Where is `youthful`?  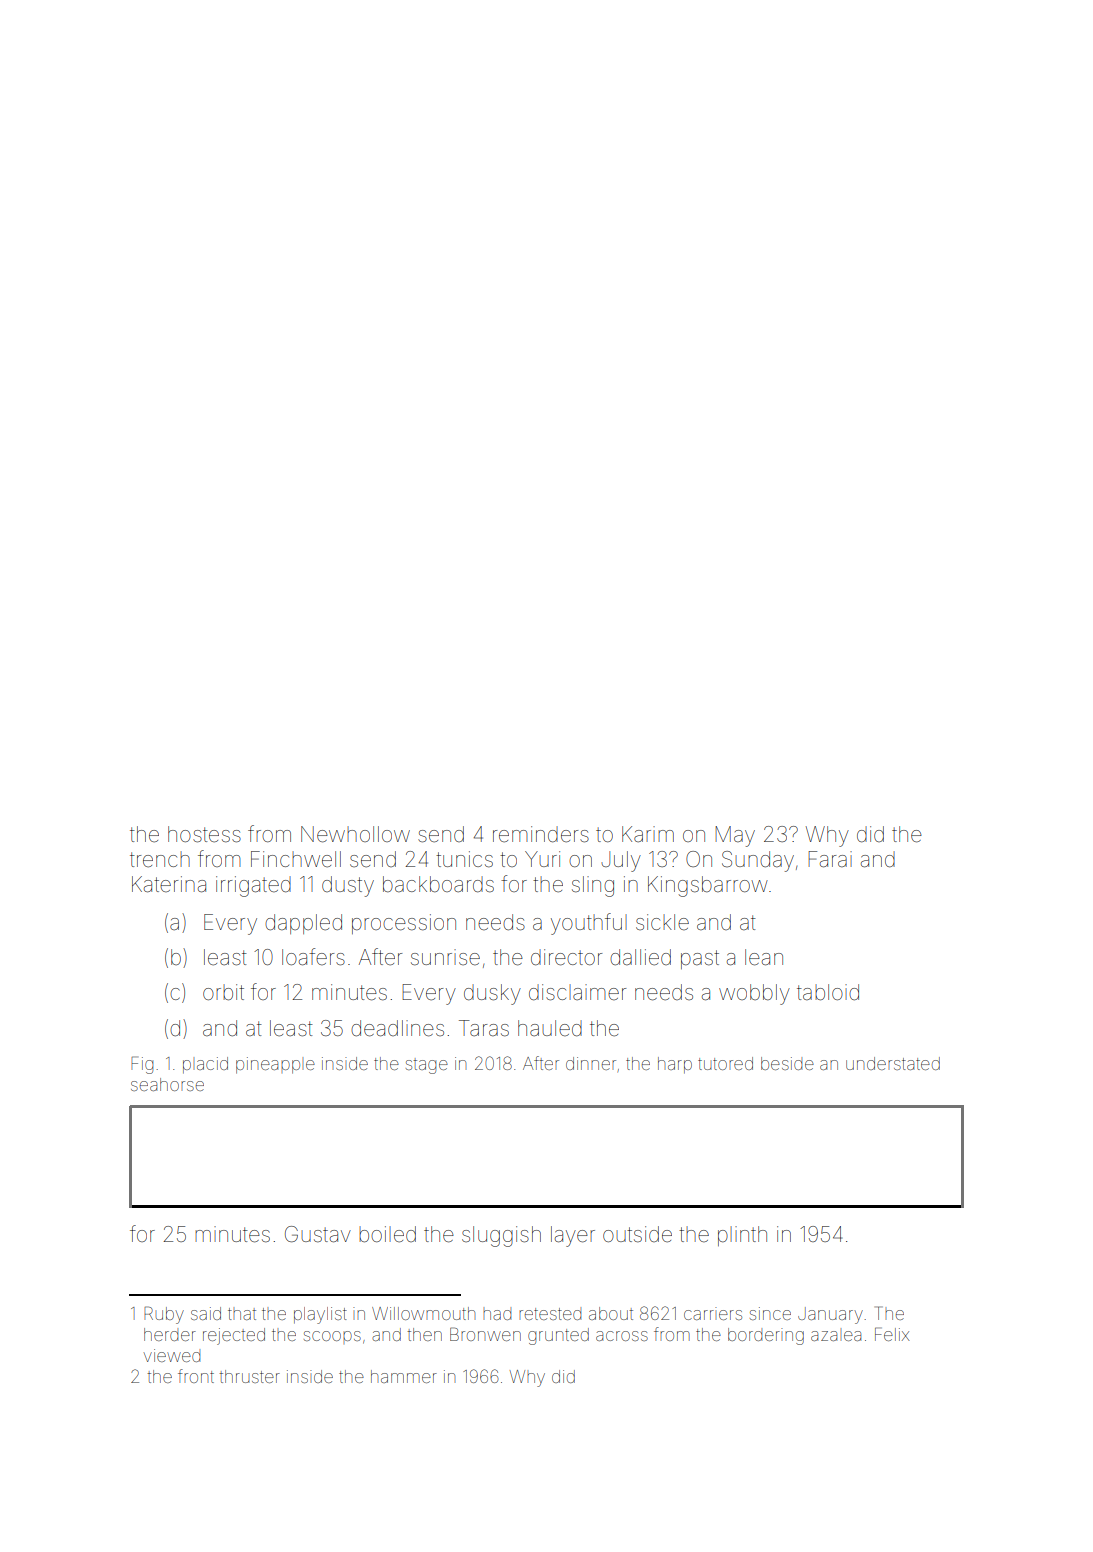
youthful is located at coordinates (589, 924).
